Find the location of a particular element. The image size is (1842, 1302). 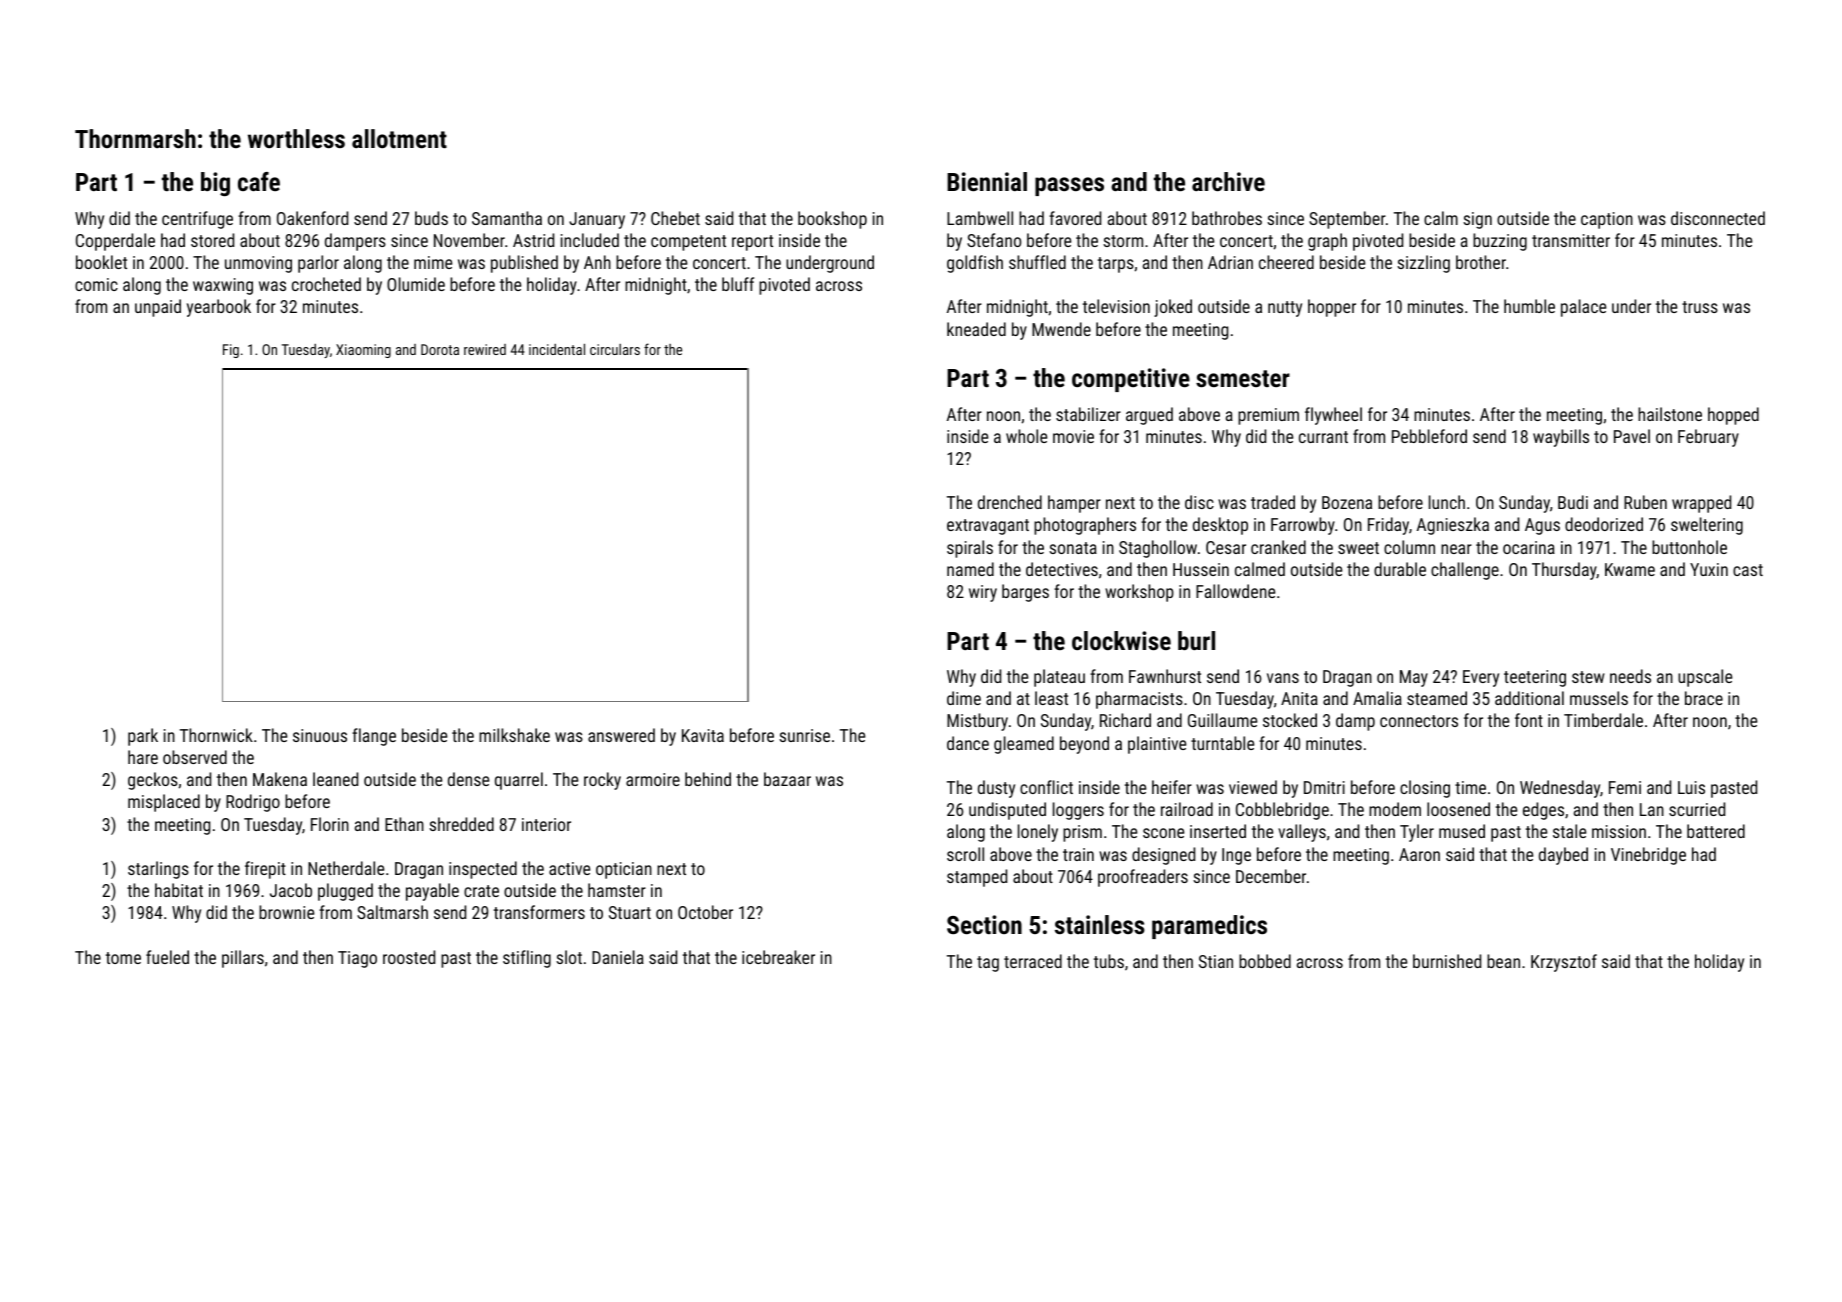

pillars is located at coordinates (243, 959).
